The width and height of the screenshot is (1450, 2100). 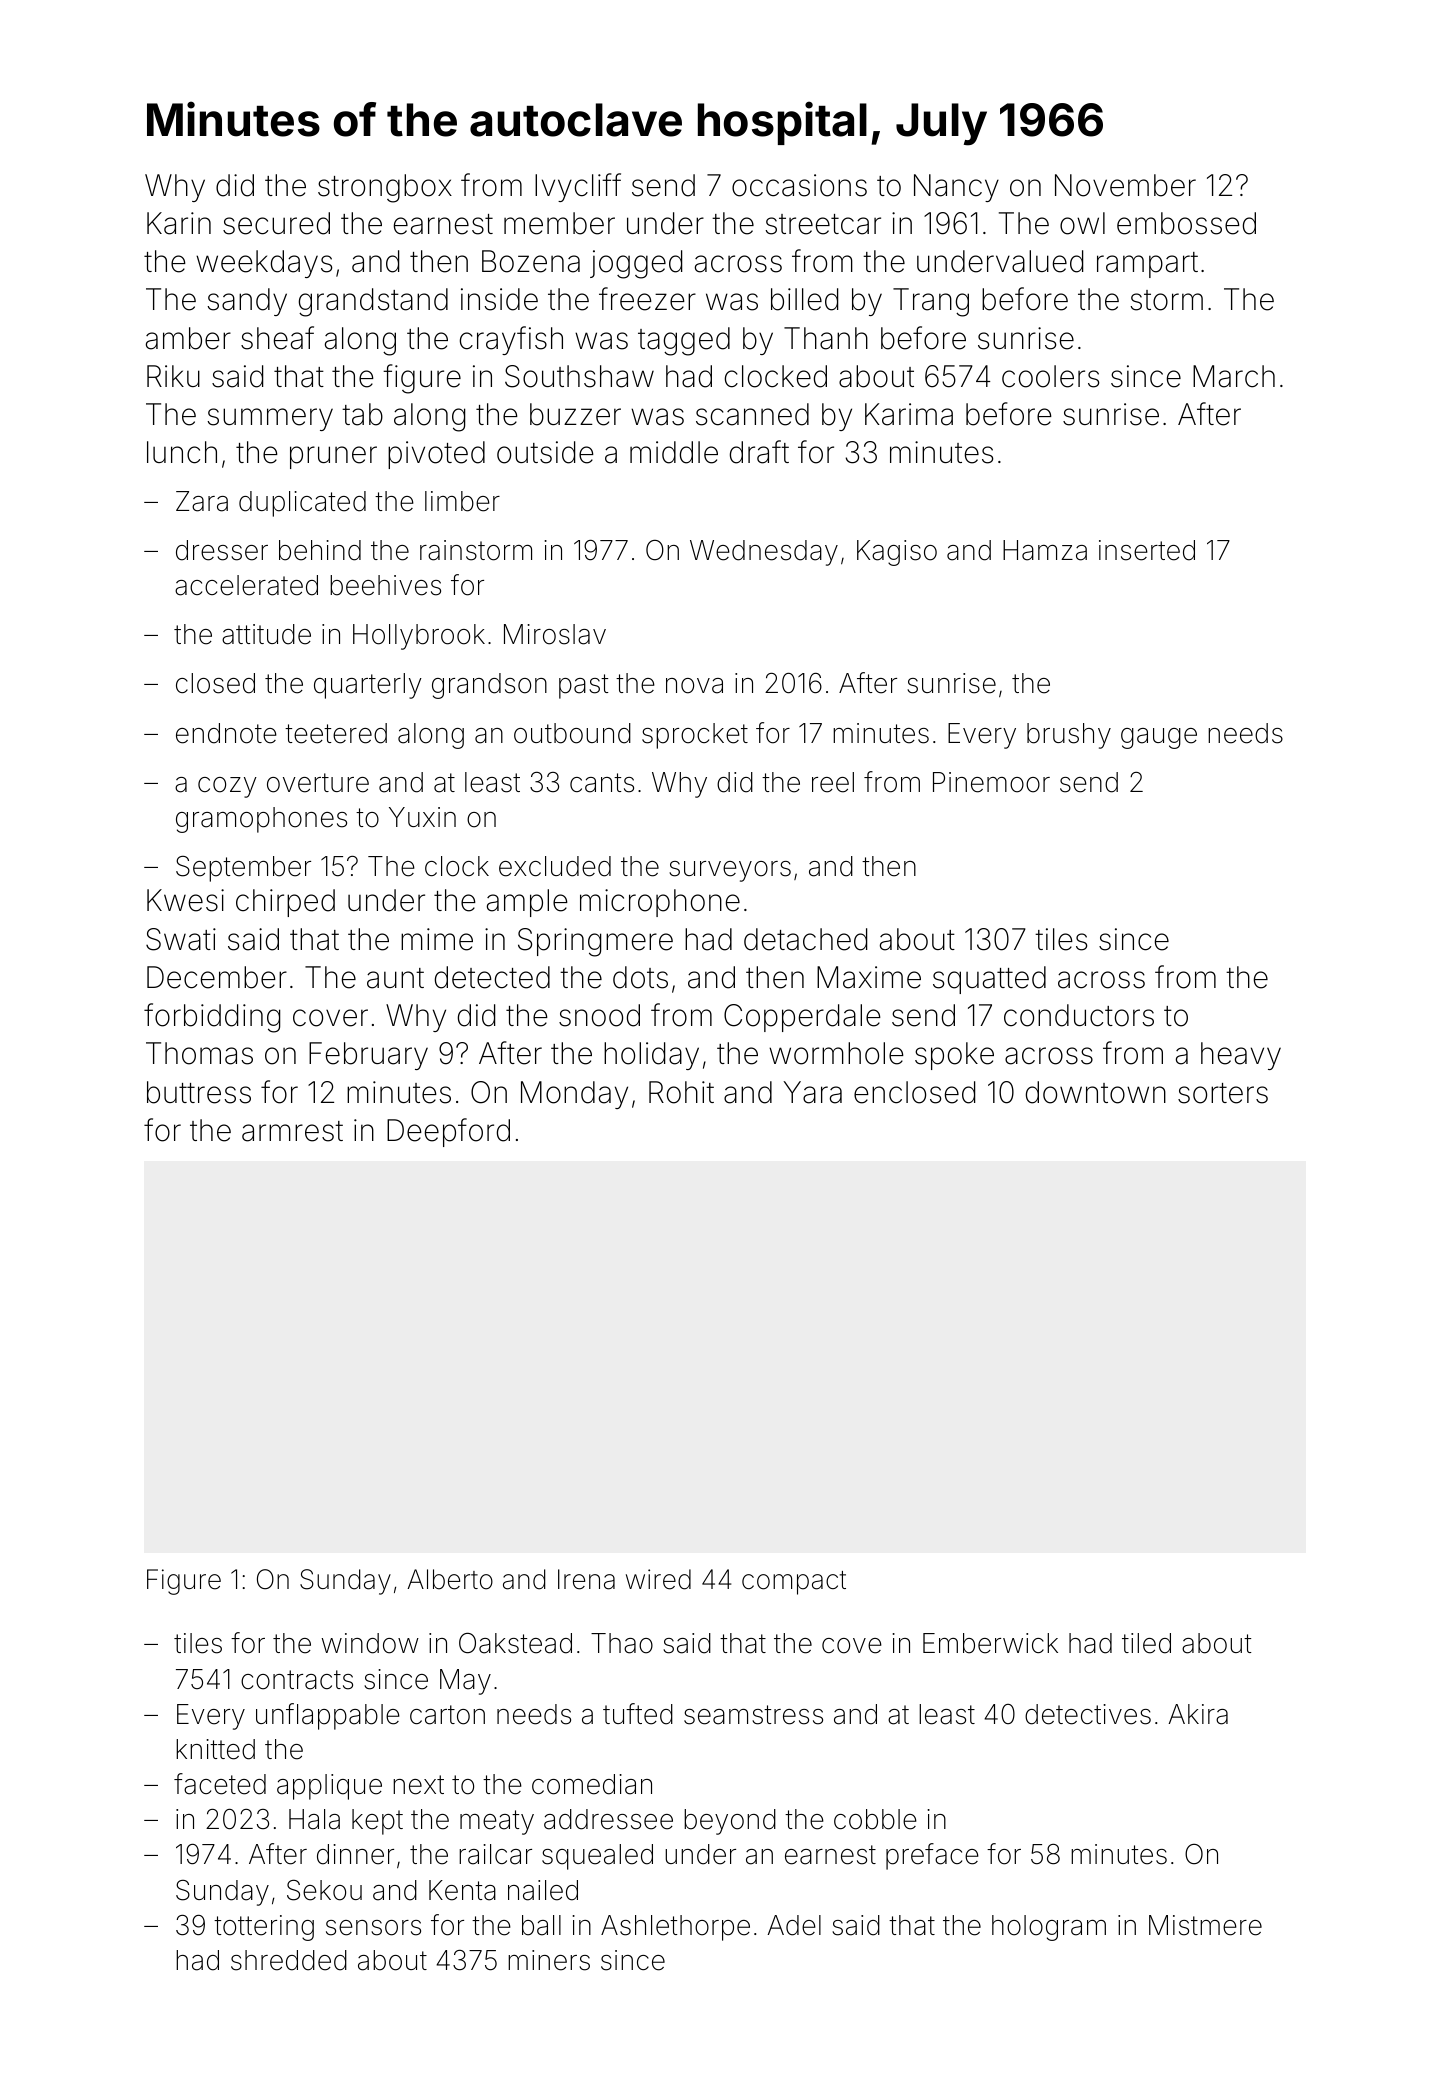 I want to click on miners, so click(x=549, y=1960).
